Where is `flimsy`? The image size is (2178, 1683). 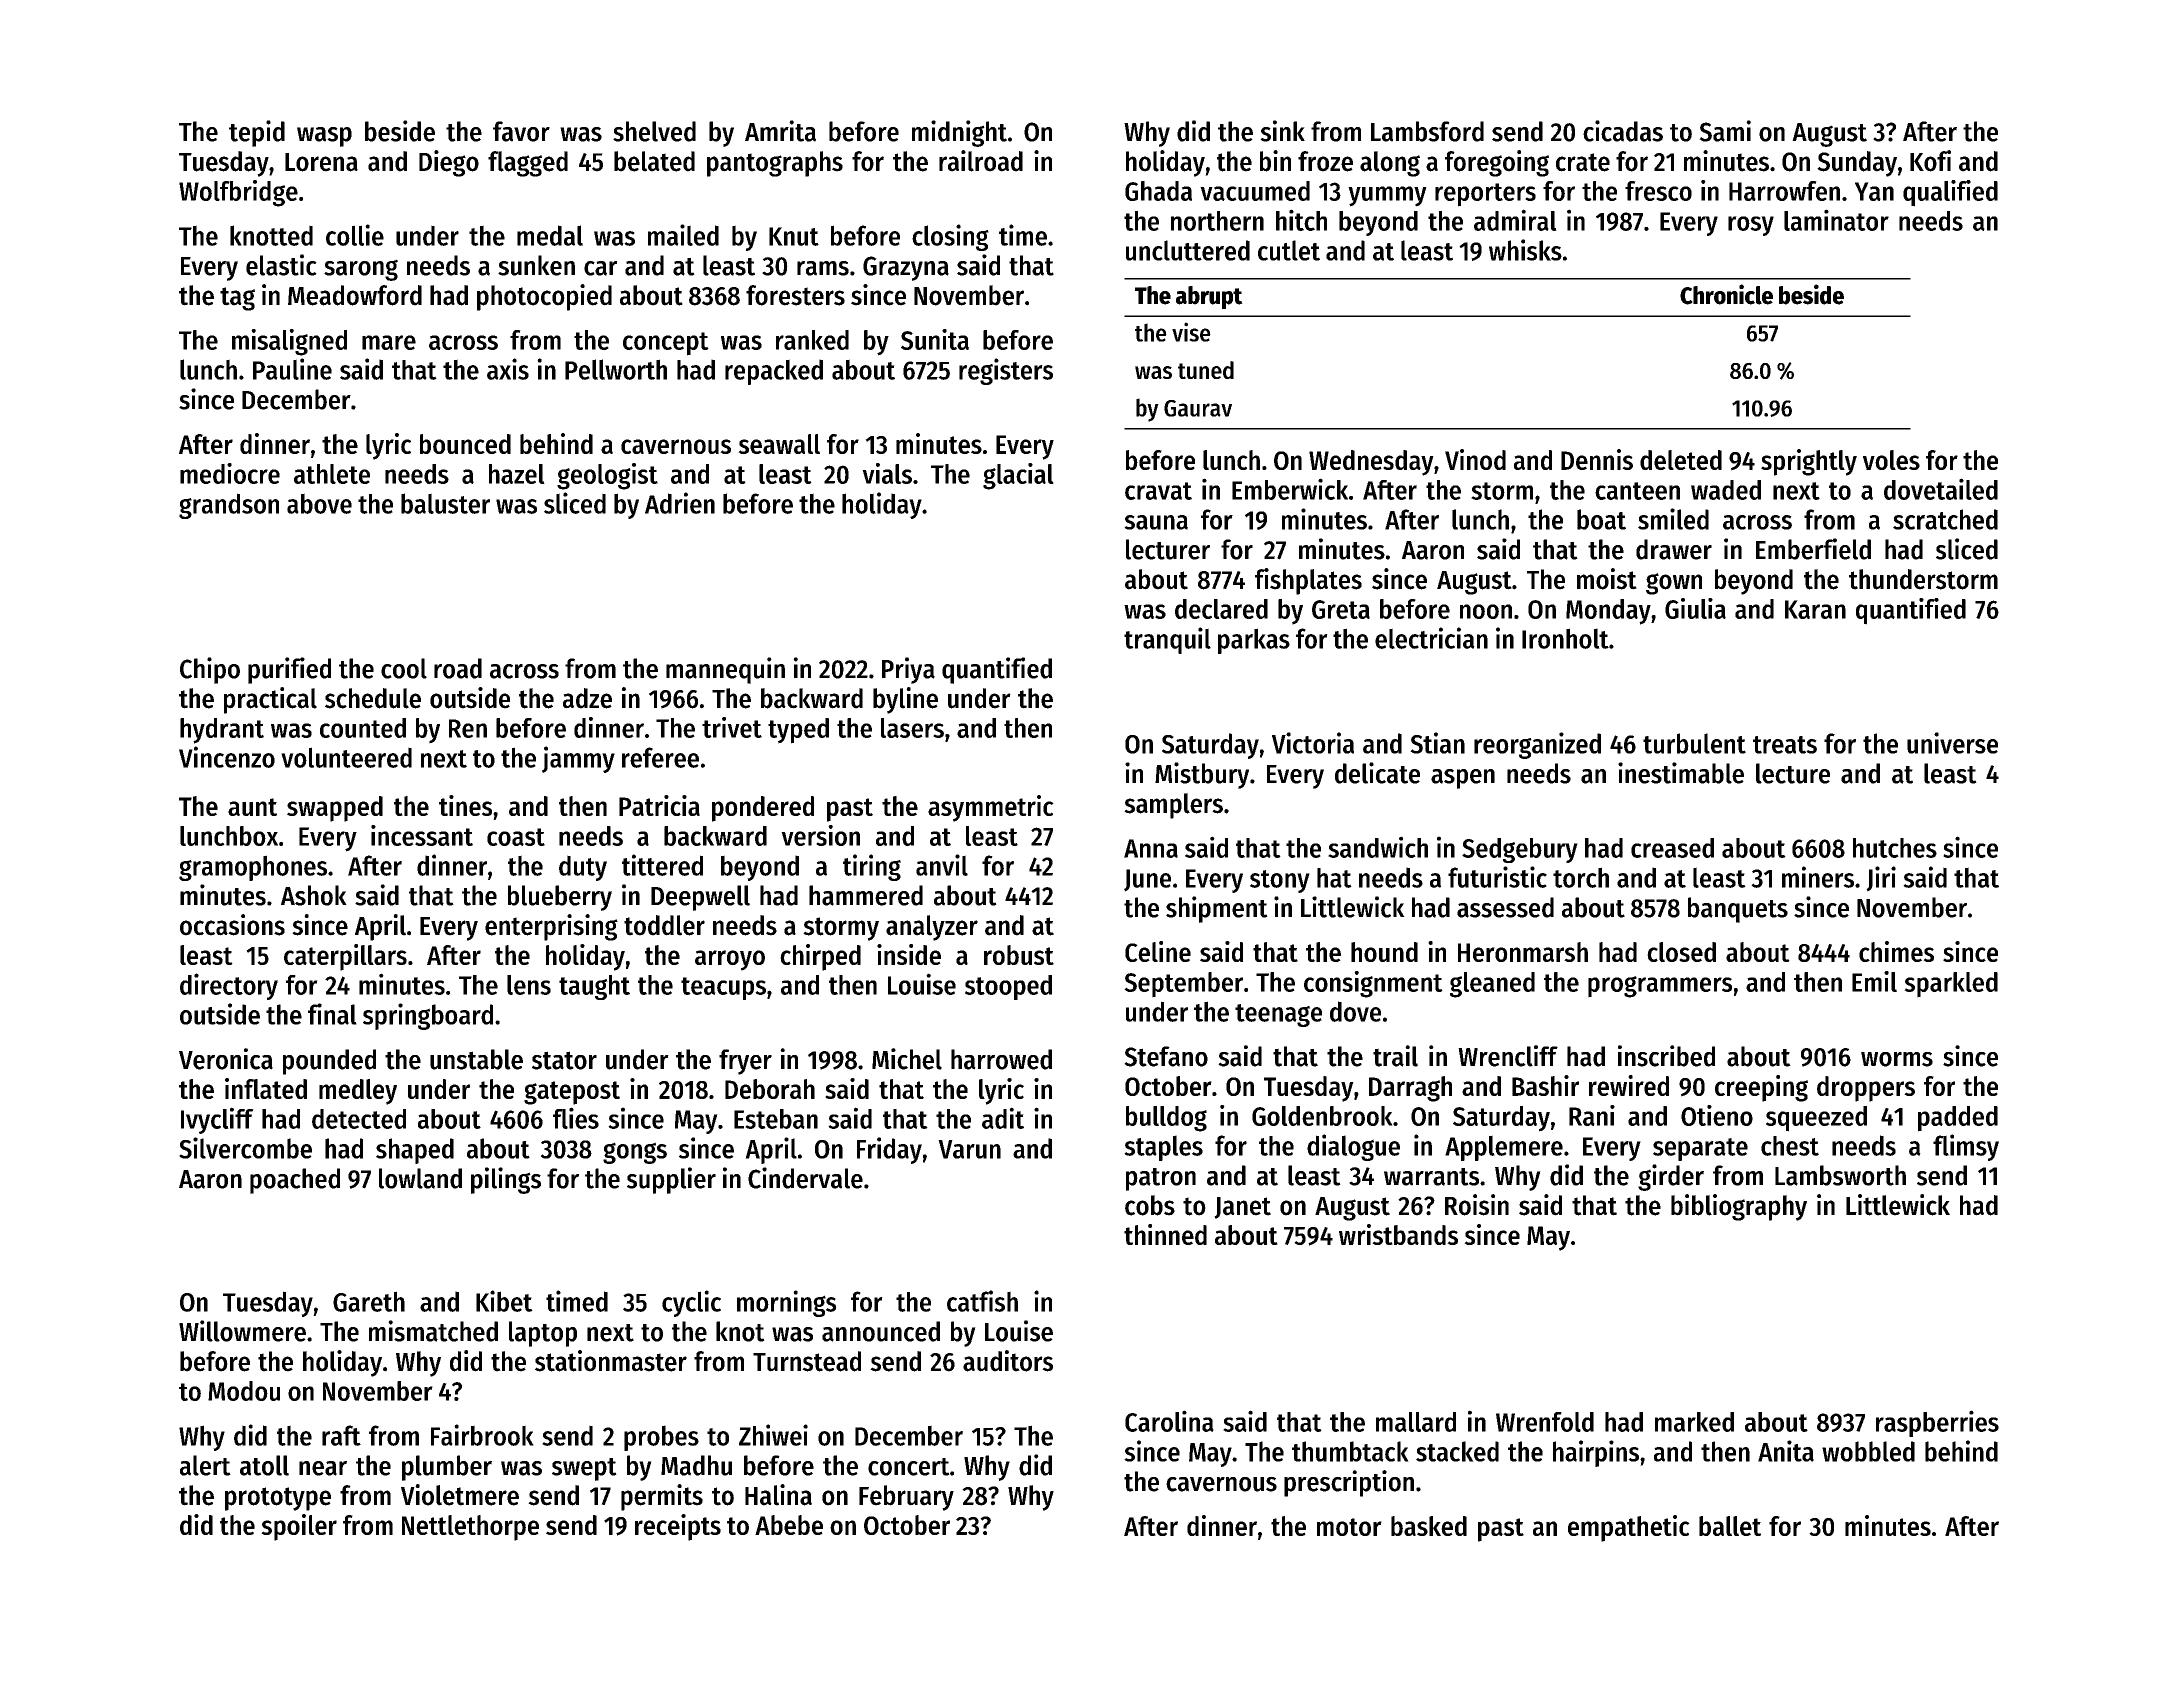 flimsy is located at coordinates (1966, 1147).
